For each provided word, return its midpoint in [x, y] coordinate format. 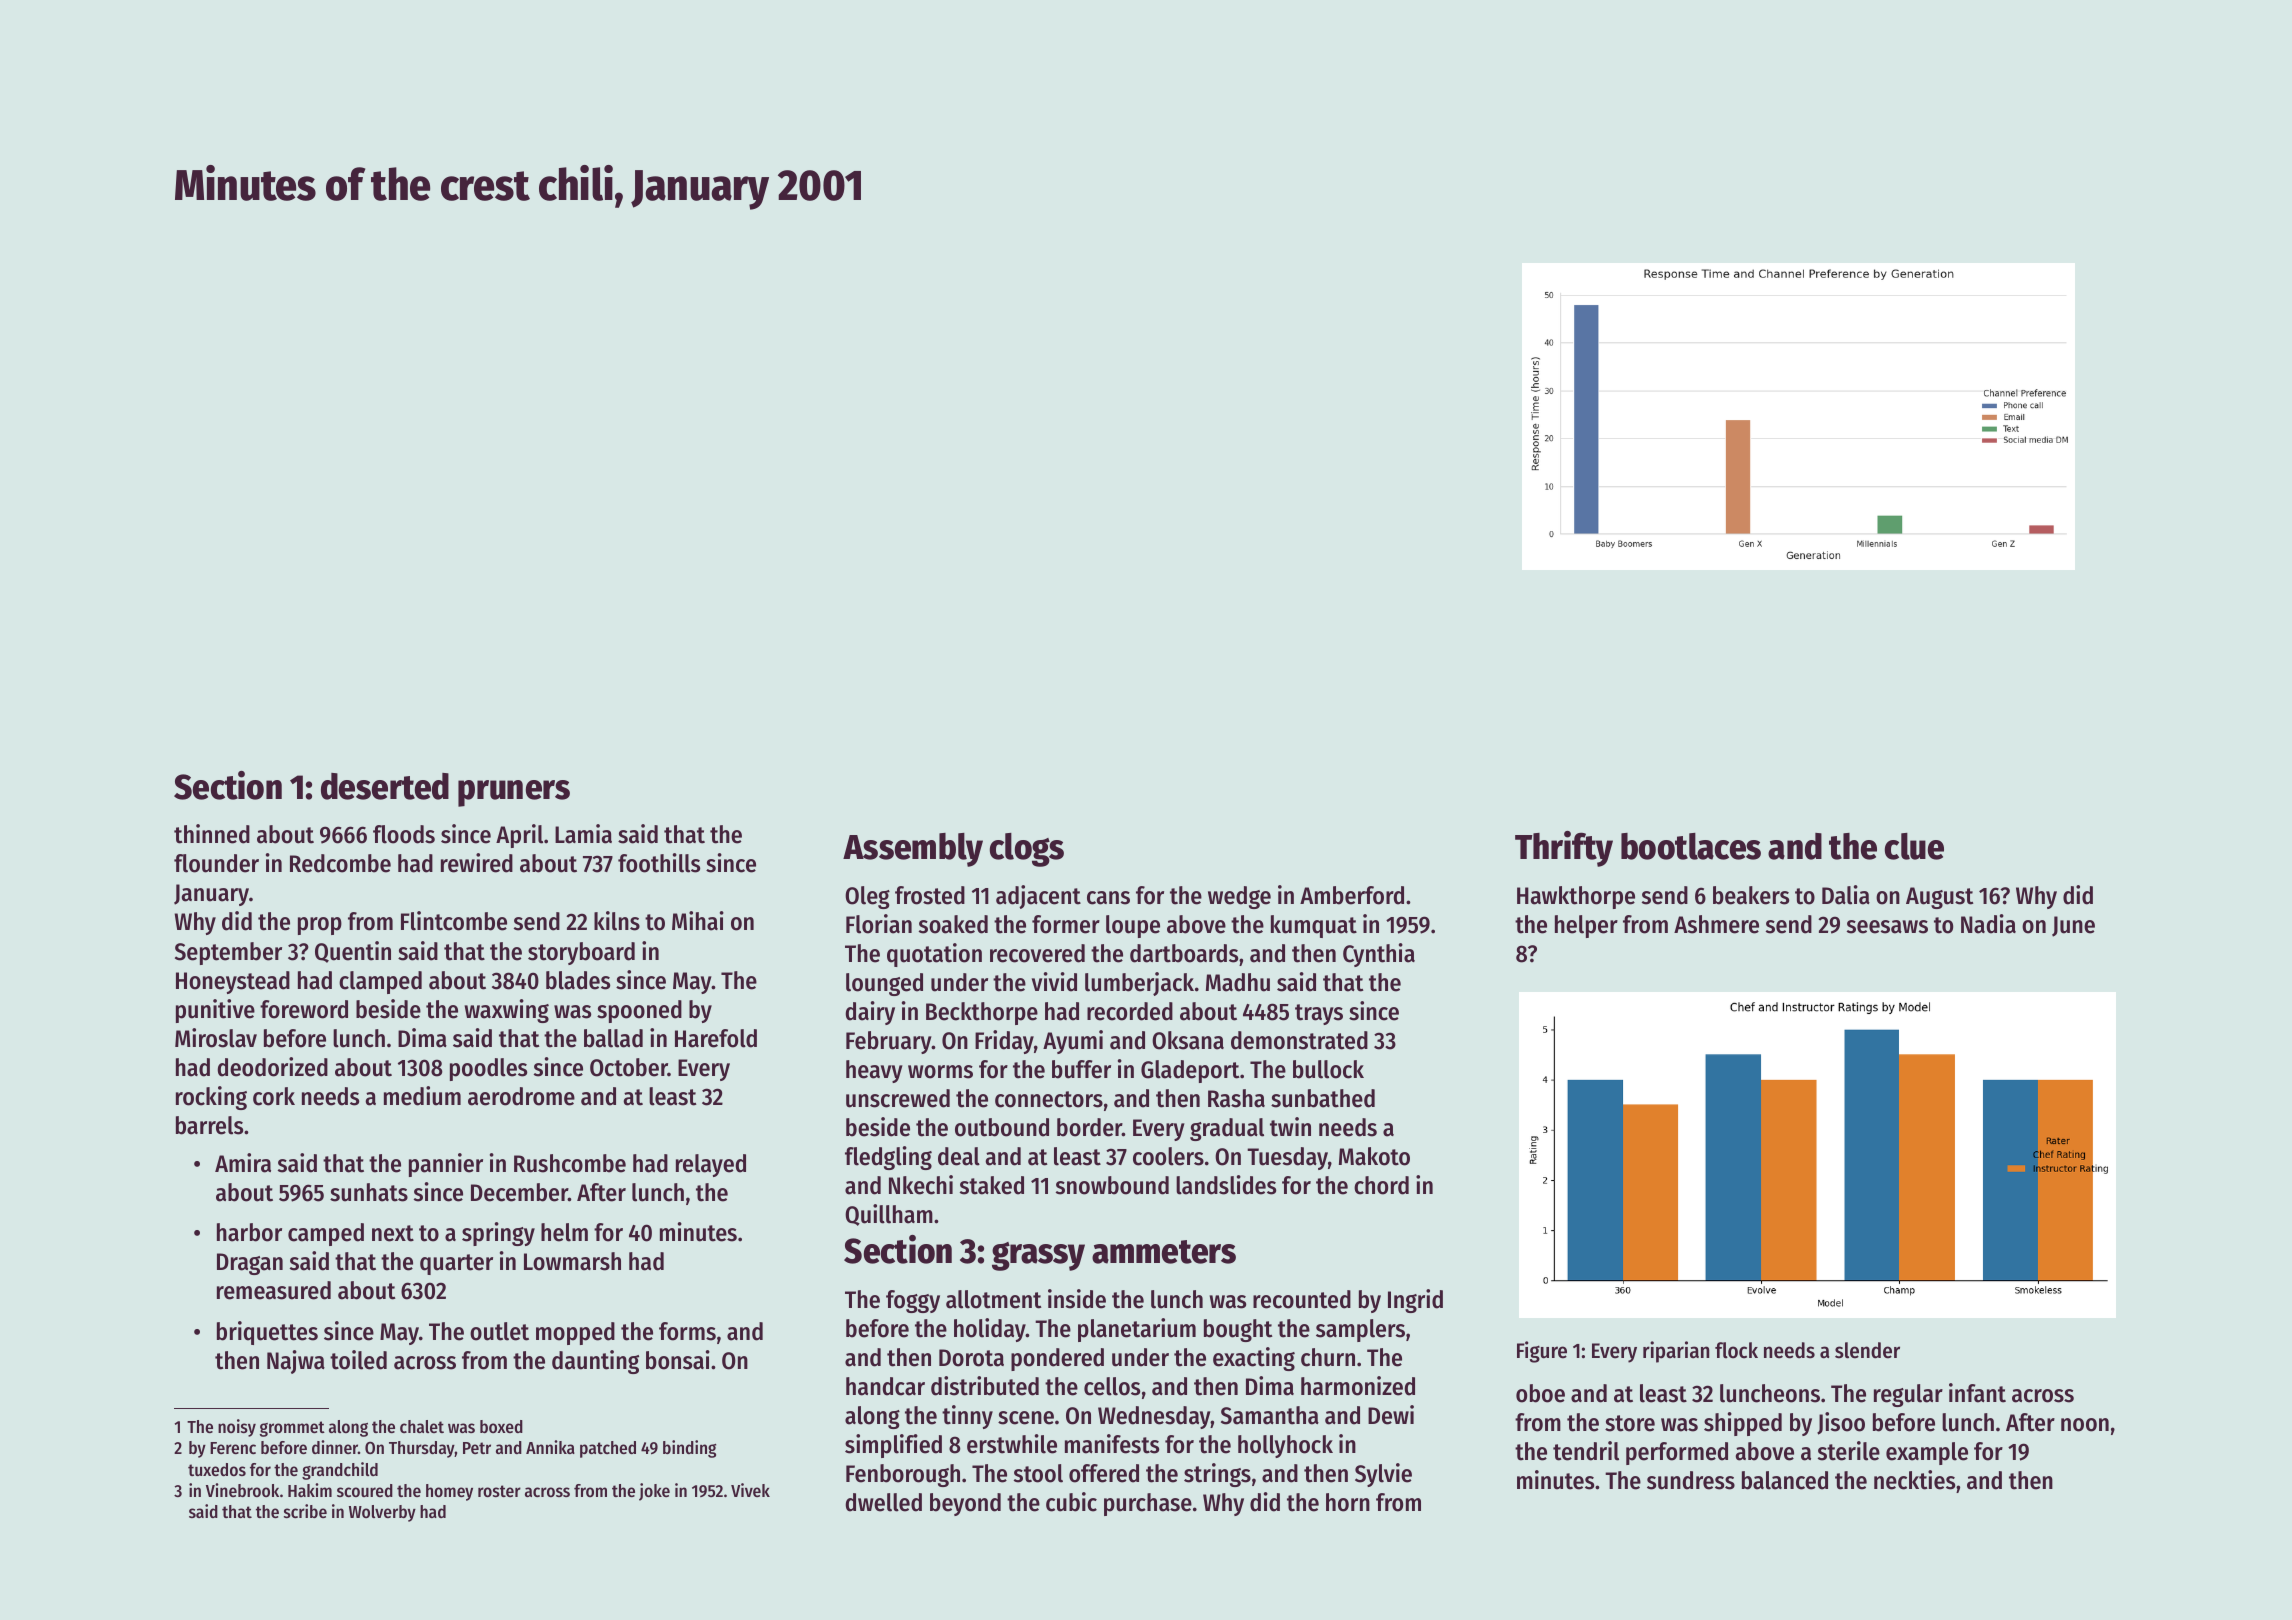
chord [1381, 1185]
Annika [550, 1447]
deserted [385, 786]
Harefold [716, 1038]
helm [564, 1232]
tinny [967, 1417]
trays [1319, 1014]
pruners [514, 793]
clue [1914, 846]
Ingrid [1415, 1301]
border [1089, 1127]
